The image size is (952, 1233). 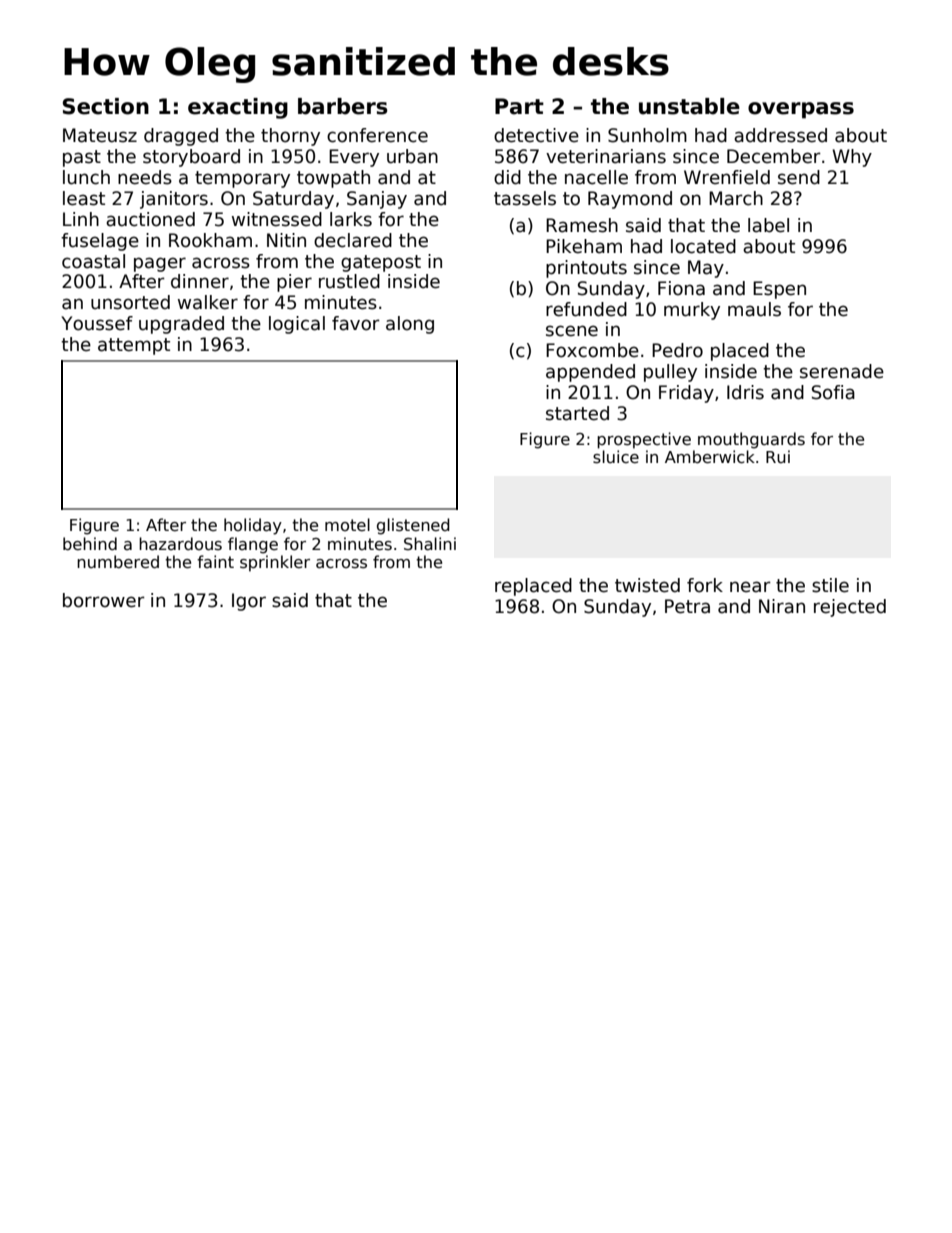 What do you see at coordinates (677, 350) in the image?
I see `Pedro` at bounding box center [677, 350].
